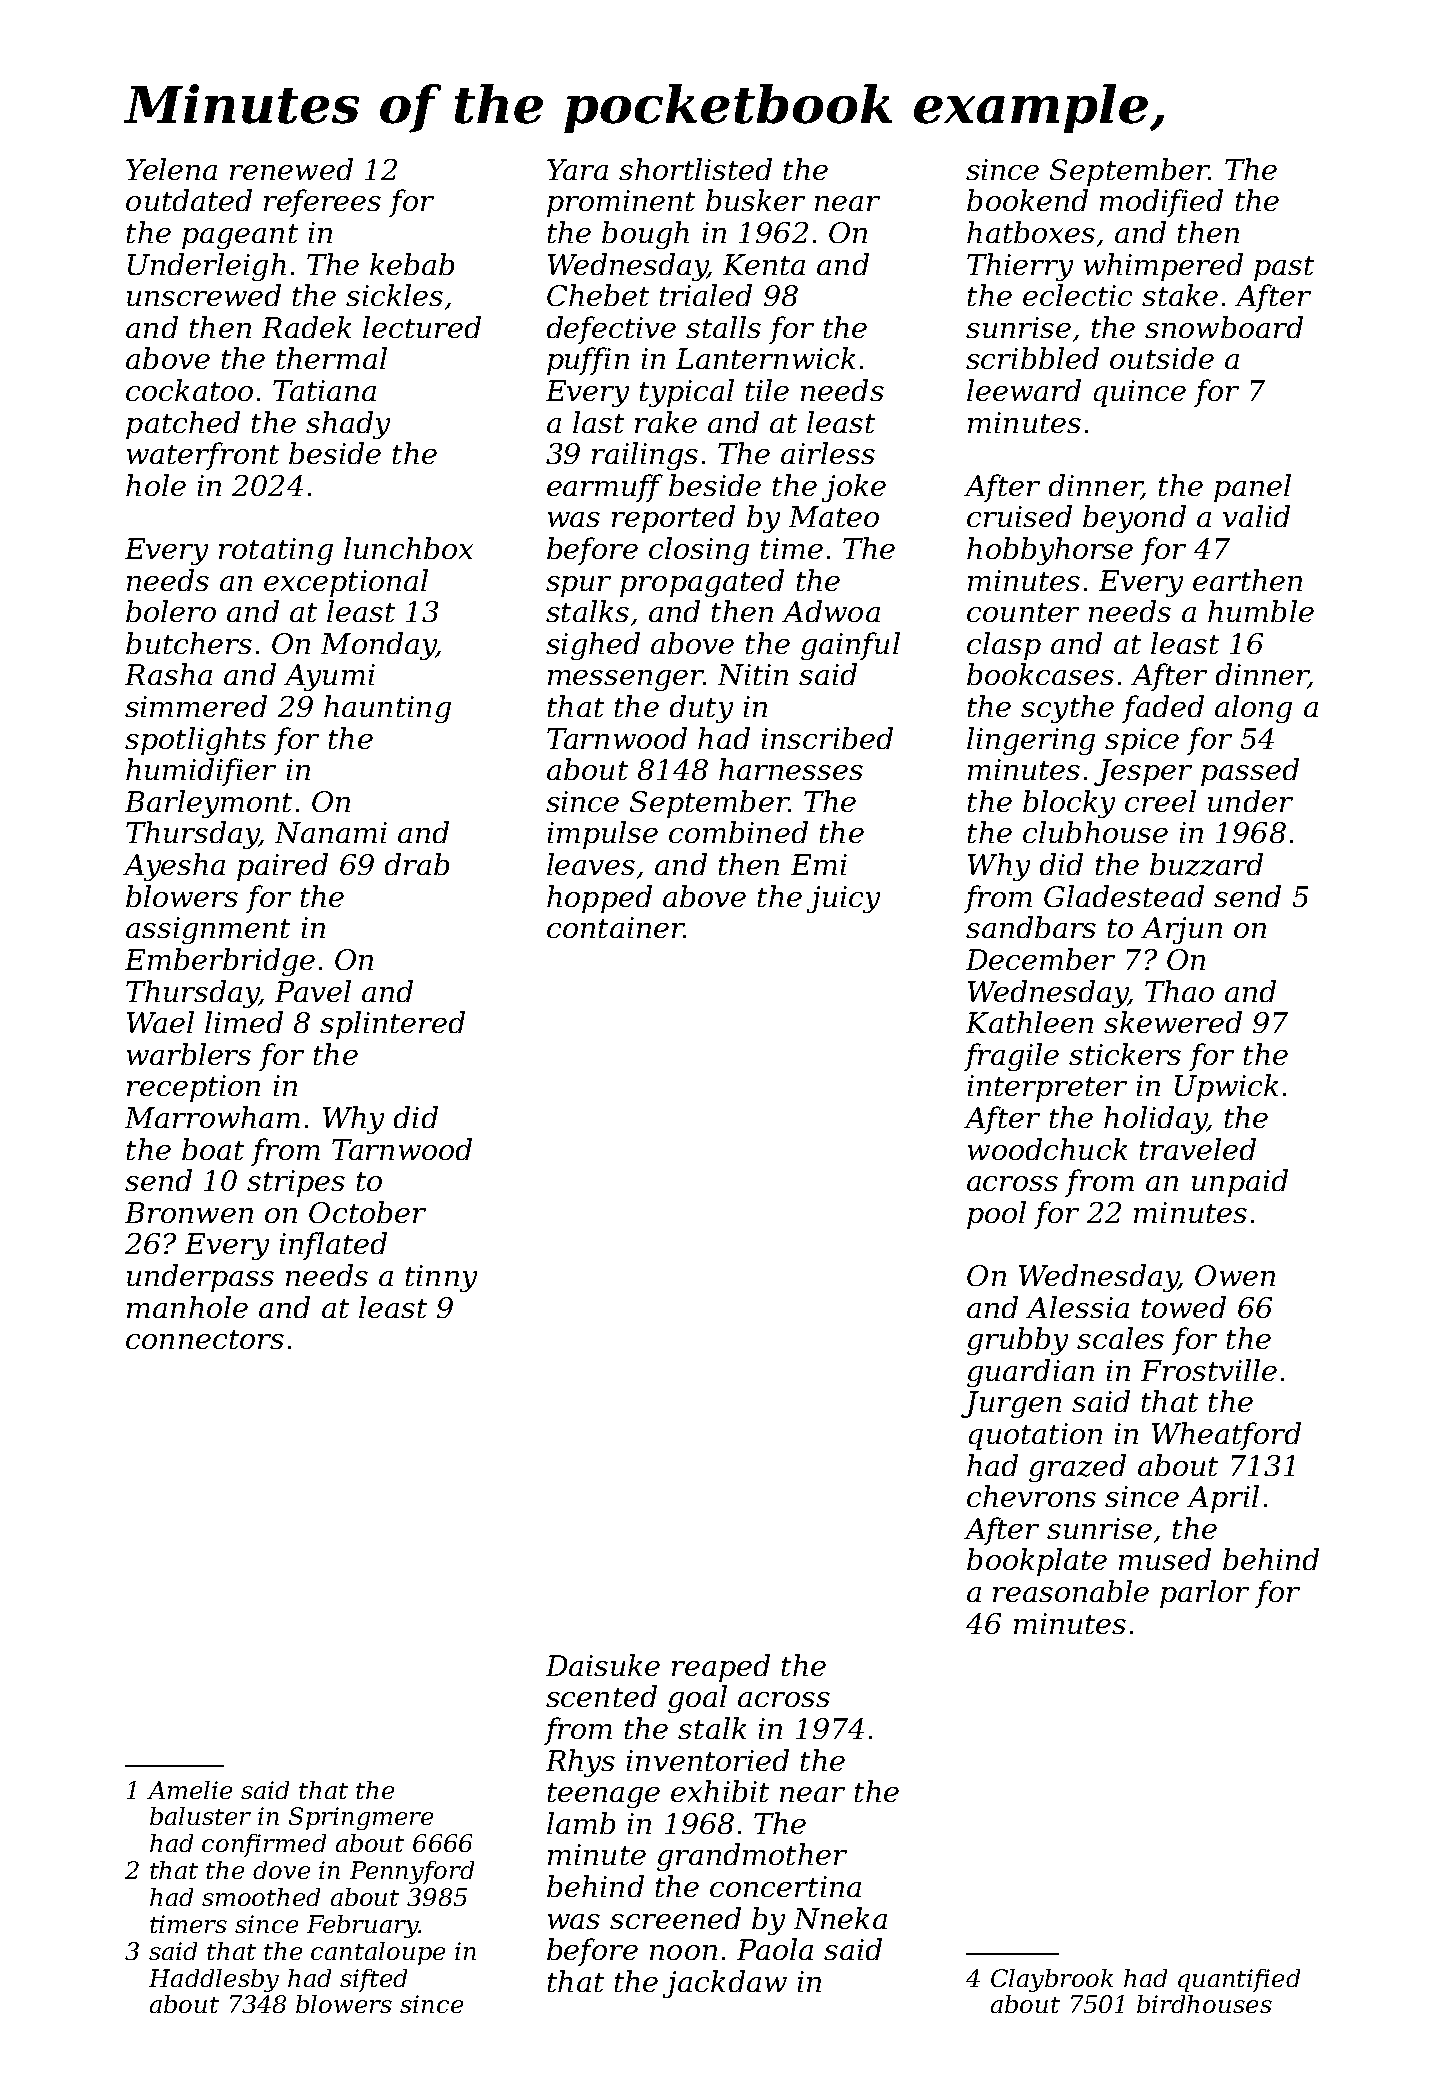  What do you see at coordinates (577, 169) in the document?
I see `Yara` at bounding box center [577, 169].
